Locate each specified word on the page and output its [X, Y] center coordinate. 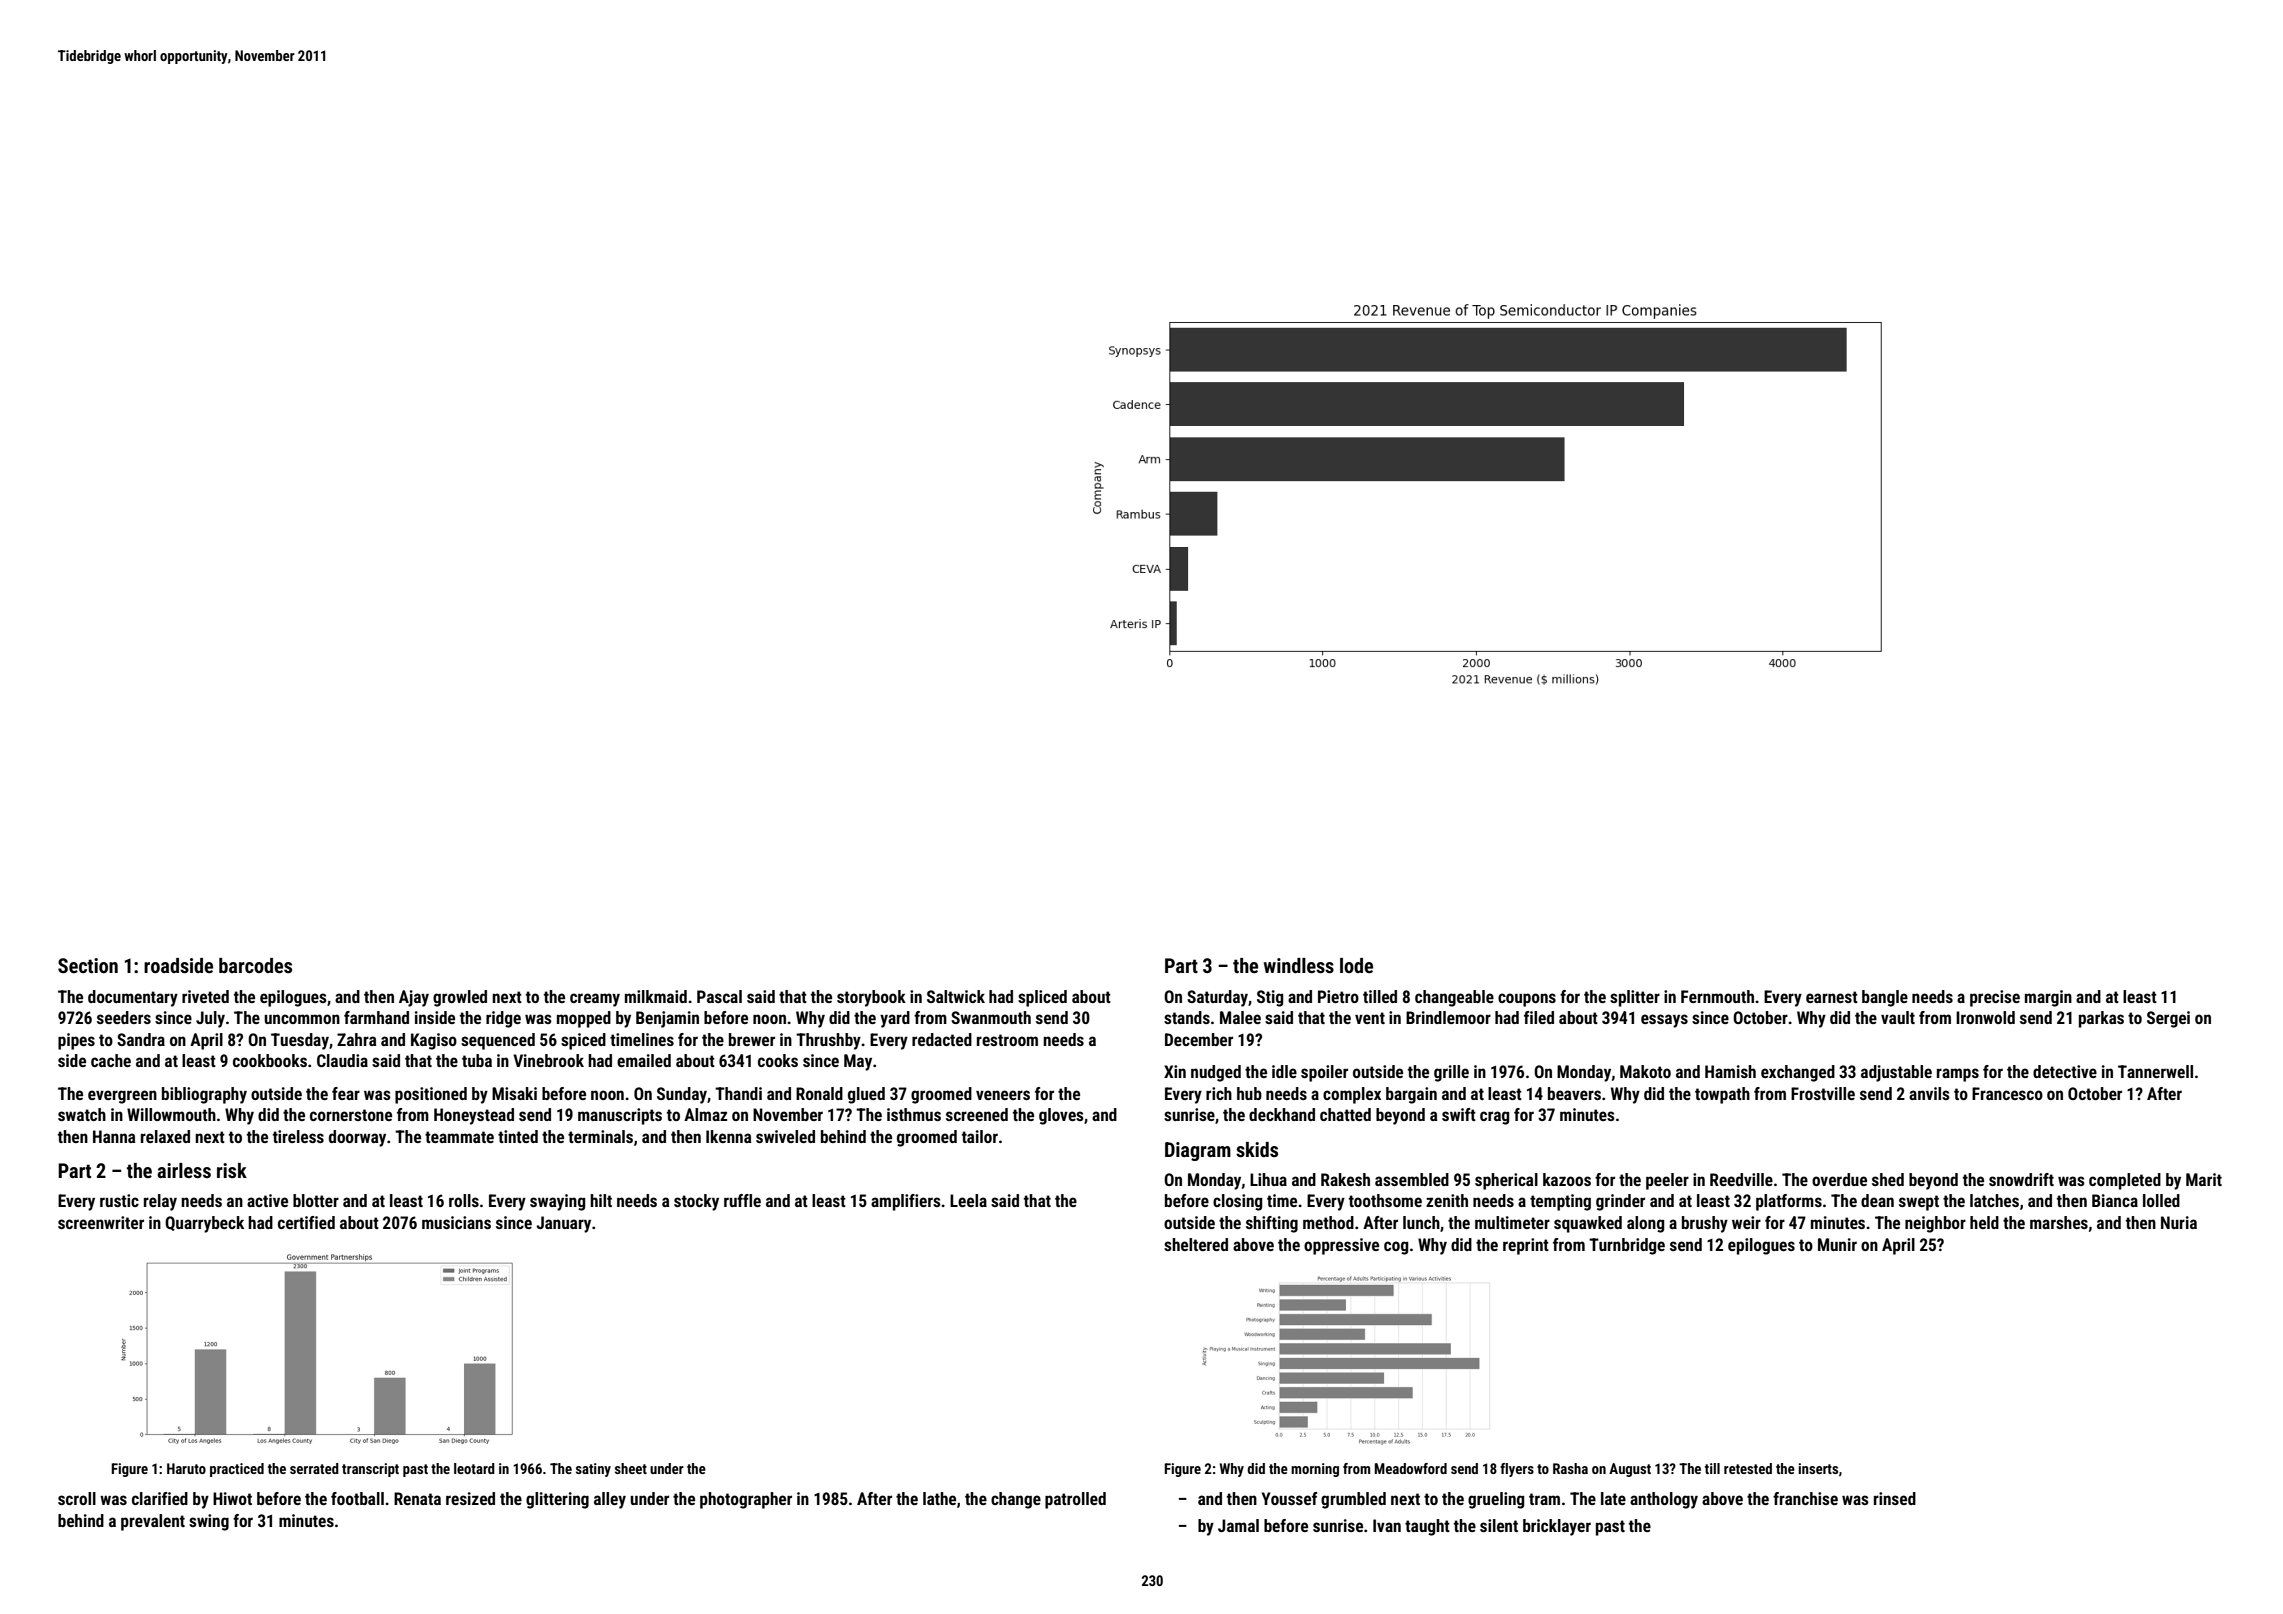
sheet [631, 1468]
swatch [82, 1114]
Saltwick [956, 996]
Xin [1175, 1071]
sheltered [1196, 1244]
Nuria [2179, 1222]
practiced [237, 1470]
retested [1748, 1468]
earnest [1832, 997]
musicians [456, 1222]
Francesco [2007, 1093]
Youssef [1289, 1498]
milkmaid [656, 996]
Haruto [186, 1468]
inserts [1818, 1468]
